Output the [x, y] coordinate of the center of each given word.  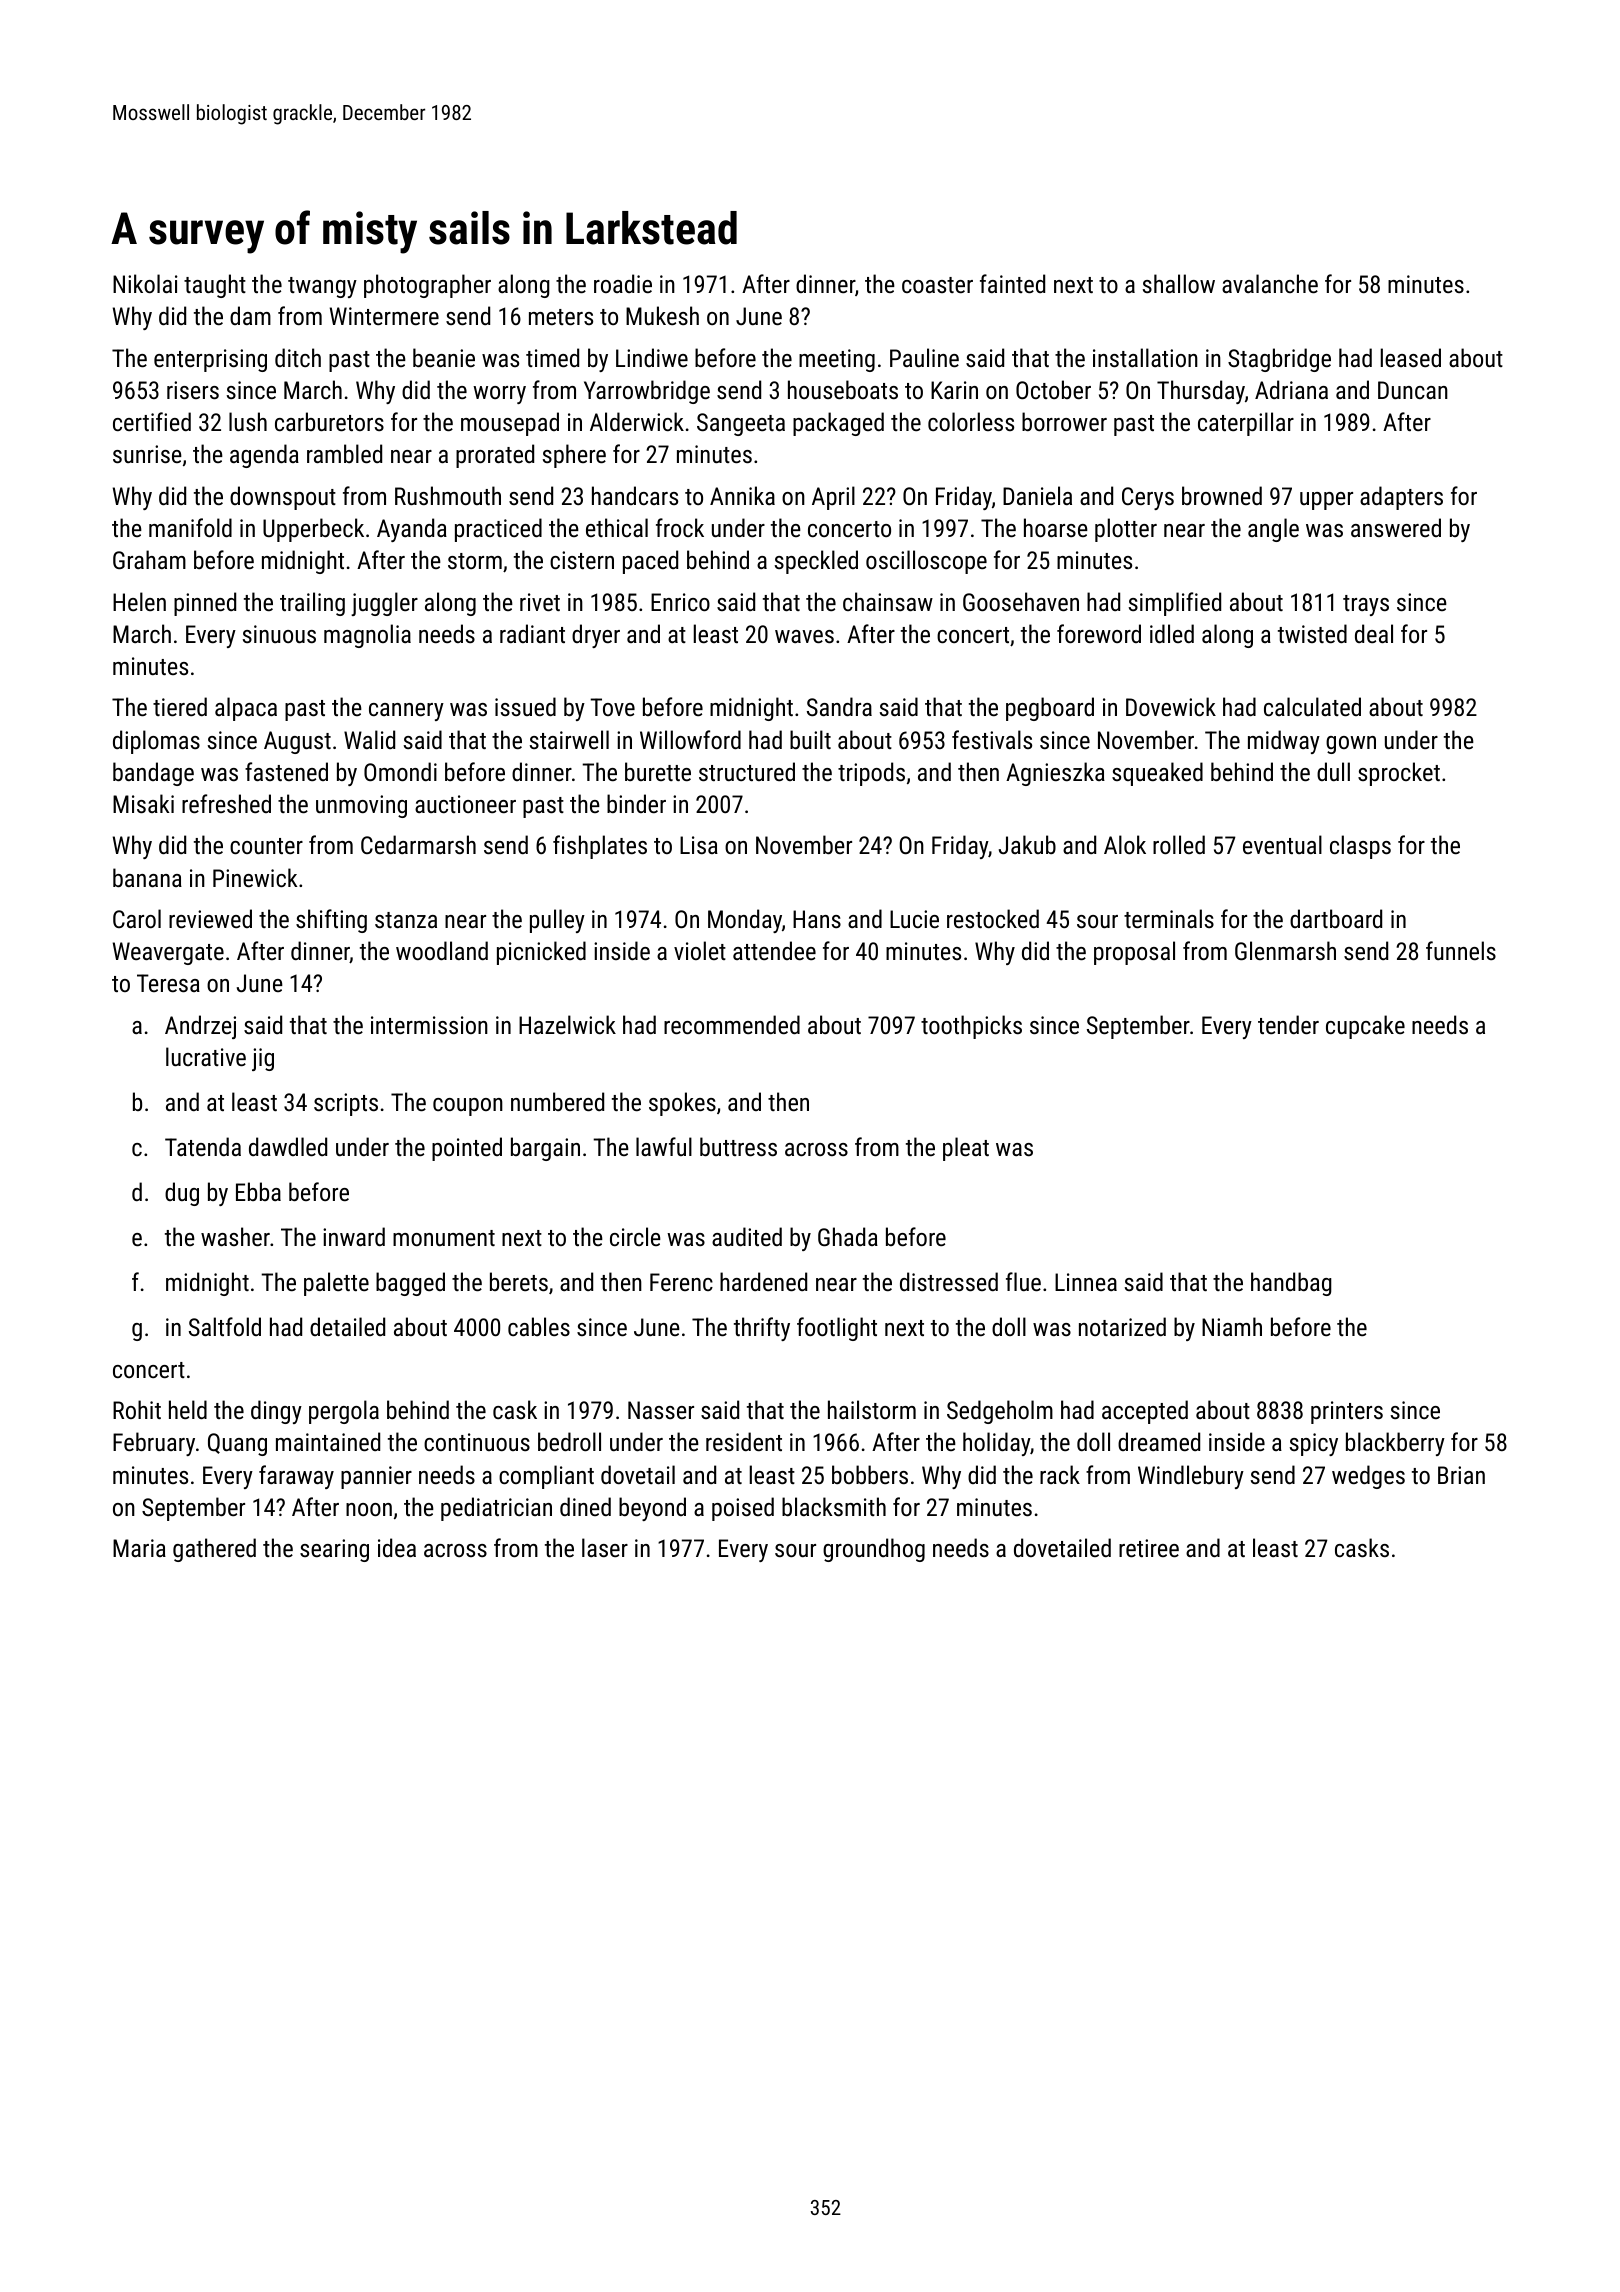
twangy [322, 287]
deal [1374, 633]
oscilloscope [926, 562]
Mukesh [662, 315]
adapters [1401, 498]
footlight [837, 1329]
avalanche [1270, 283]
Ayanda [412, 530]
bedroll [569, 1441]
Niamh [1232, 1326]
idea [397, 1547]
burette [658, 771]
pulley [557, 921]
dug [182, 1194]
